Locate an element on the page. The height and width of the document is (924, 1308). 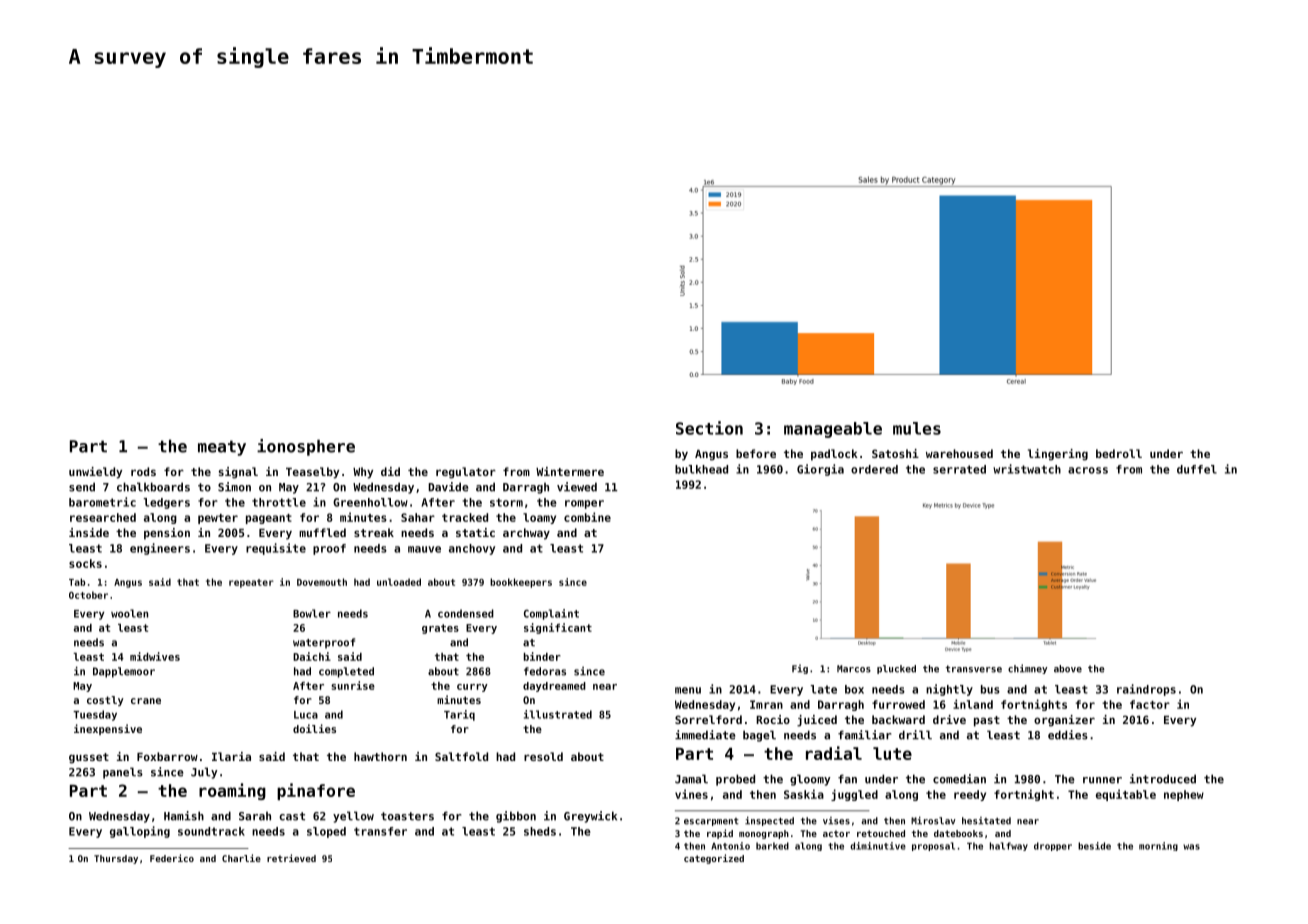
binder is located at coordinates (542, 656).
